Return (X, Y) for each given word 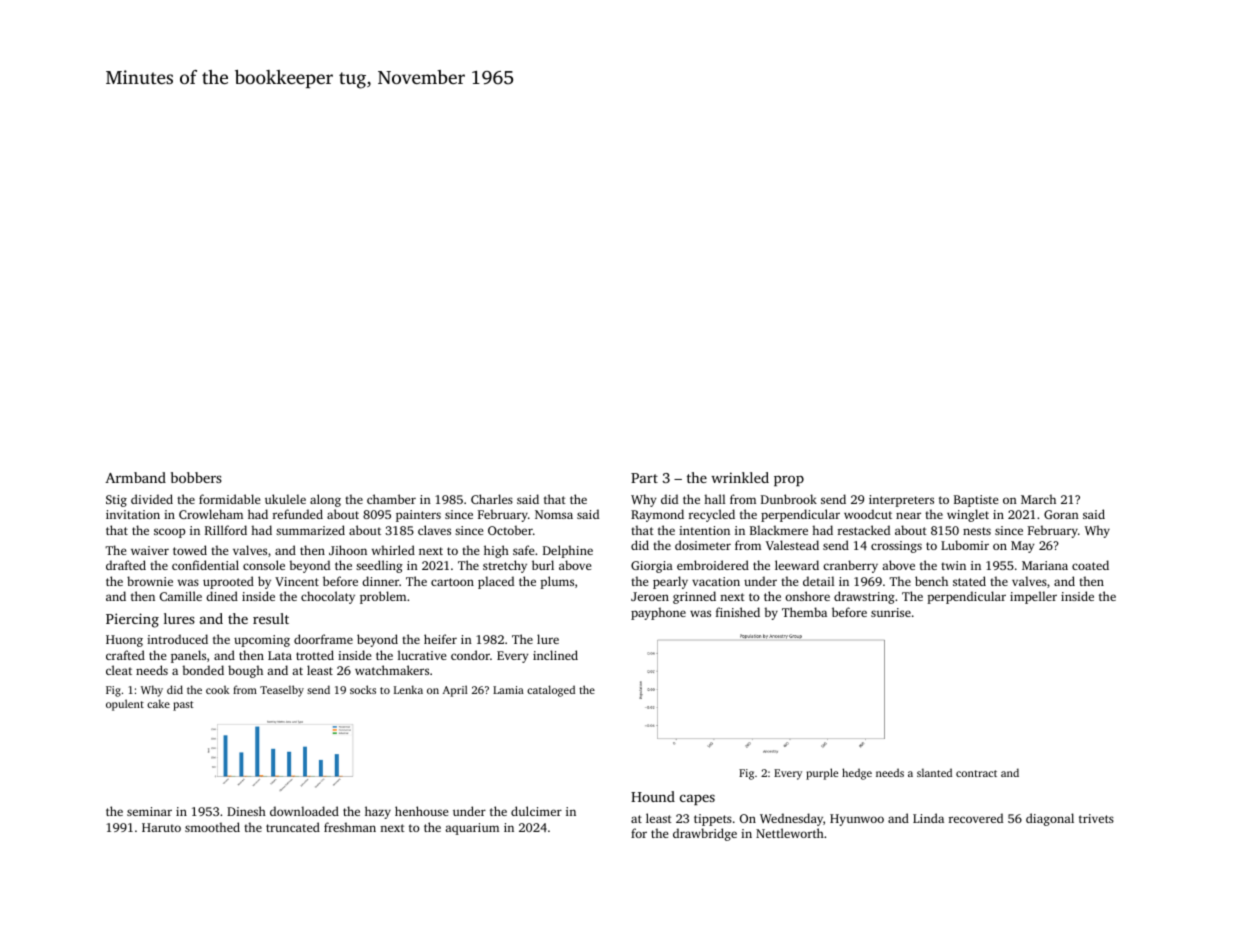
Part (644, 478)
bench (931, 581)
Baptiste (976, 501)
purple (822, 774)
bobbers (196, 477)
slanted (934, 772)
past (183, 706)
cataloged (551, 691)
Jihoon (348, 550)
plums (557, 582)
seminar (149, 811)
